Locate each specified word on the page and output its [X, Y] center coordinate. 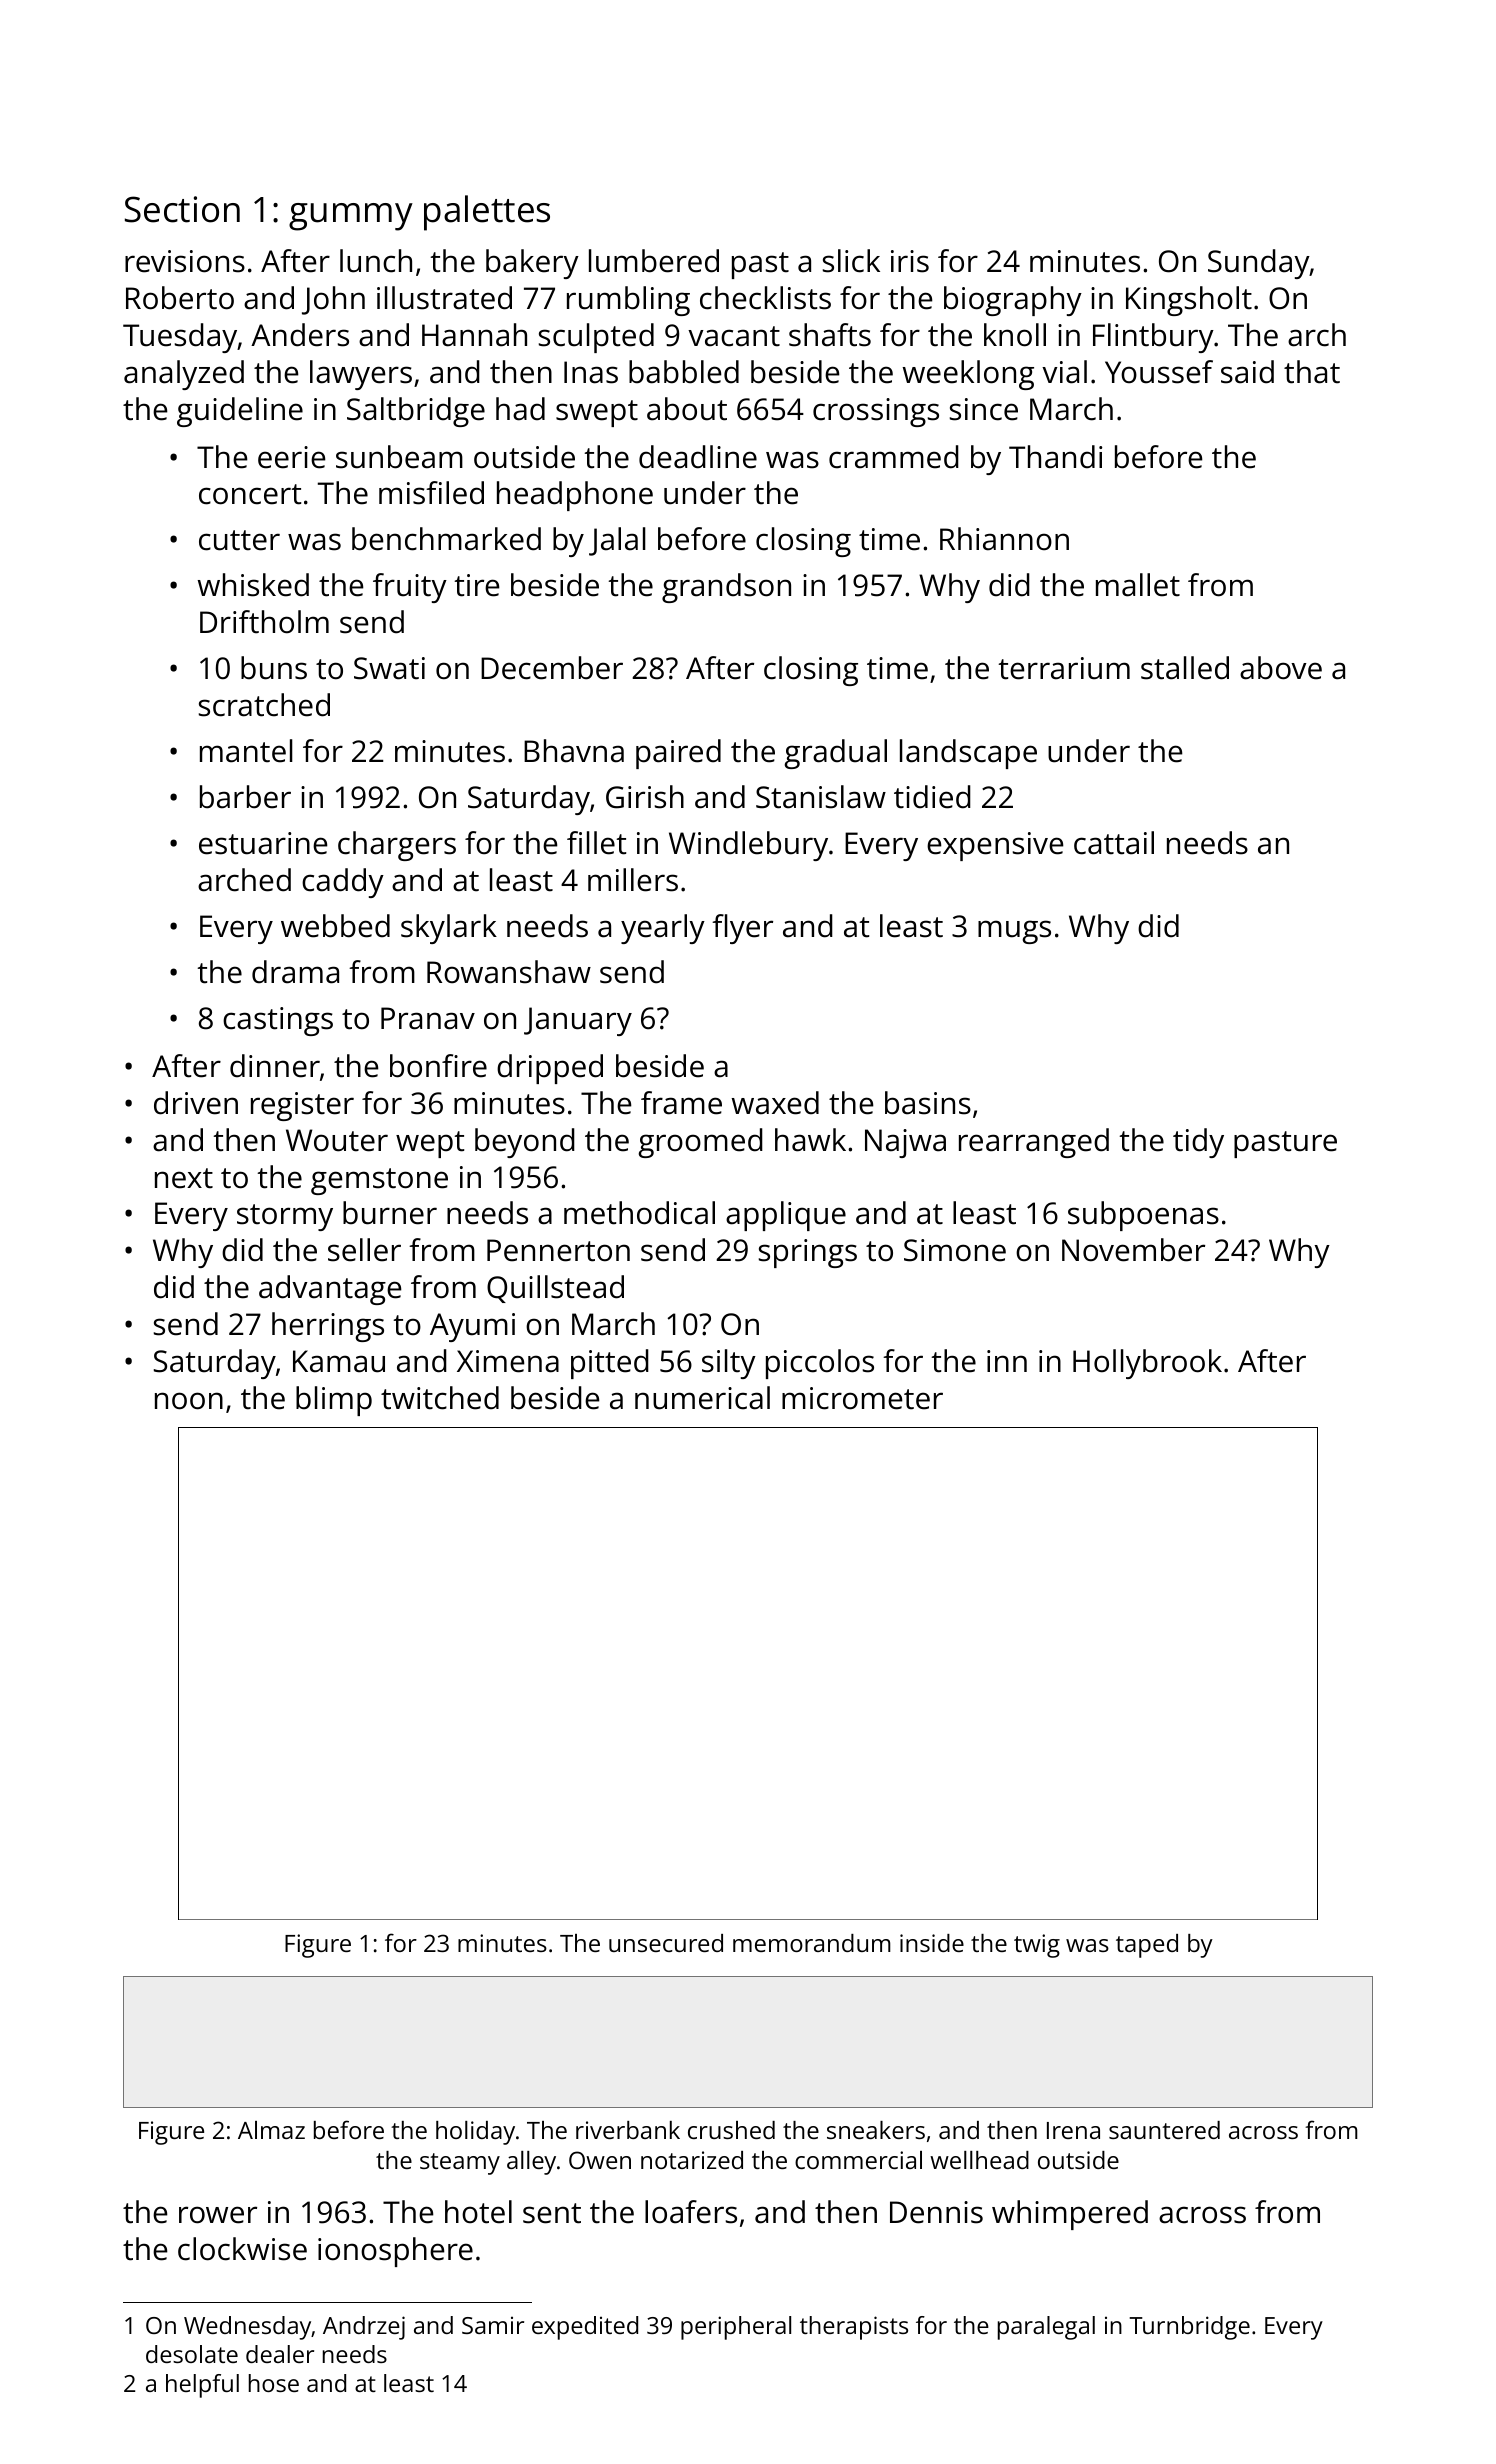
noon [189, 1401]
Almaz [271, 2130]
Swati [389, 668]
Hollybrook [1147, 1364]
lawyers [361, 375]
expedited [585, 2328]
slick [851, 261]
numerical [702, 1398]
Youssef [1159, 372]
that [1312, 372]
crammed [894, 457]
